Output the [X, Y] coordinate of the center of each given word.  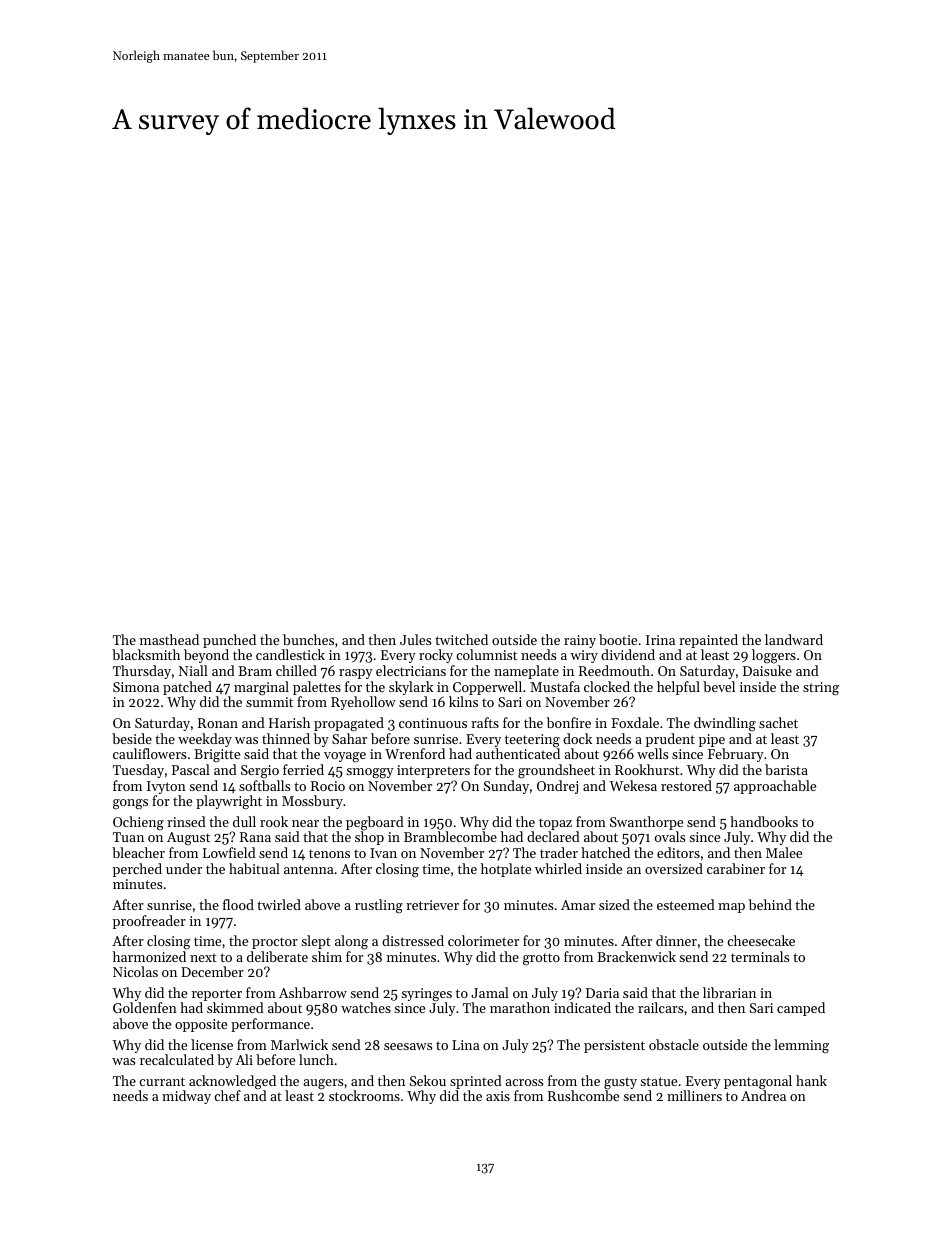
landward [794, 639]
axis [498, 1096]
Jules [415, 639]
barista [786, 769]
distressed [413, 940]
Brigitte [217, 756]
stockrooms [364, 1095]
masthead [169, 639]
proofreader [149, 922]
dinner [676, 940]
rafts [485, 722]
